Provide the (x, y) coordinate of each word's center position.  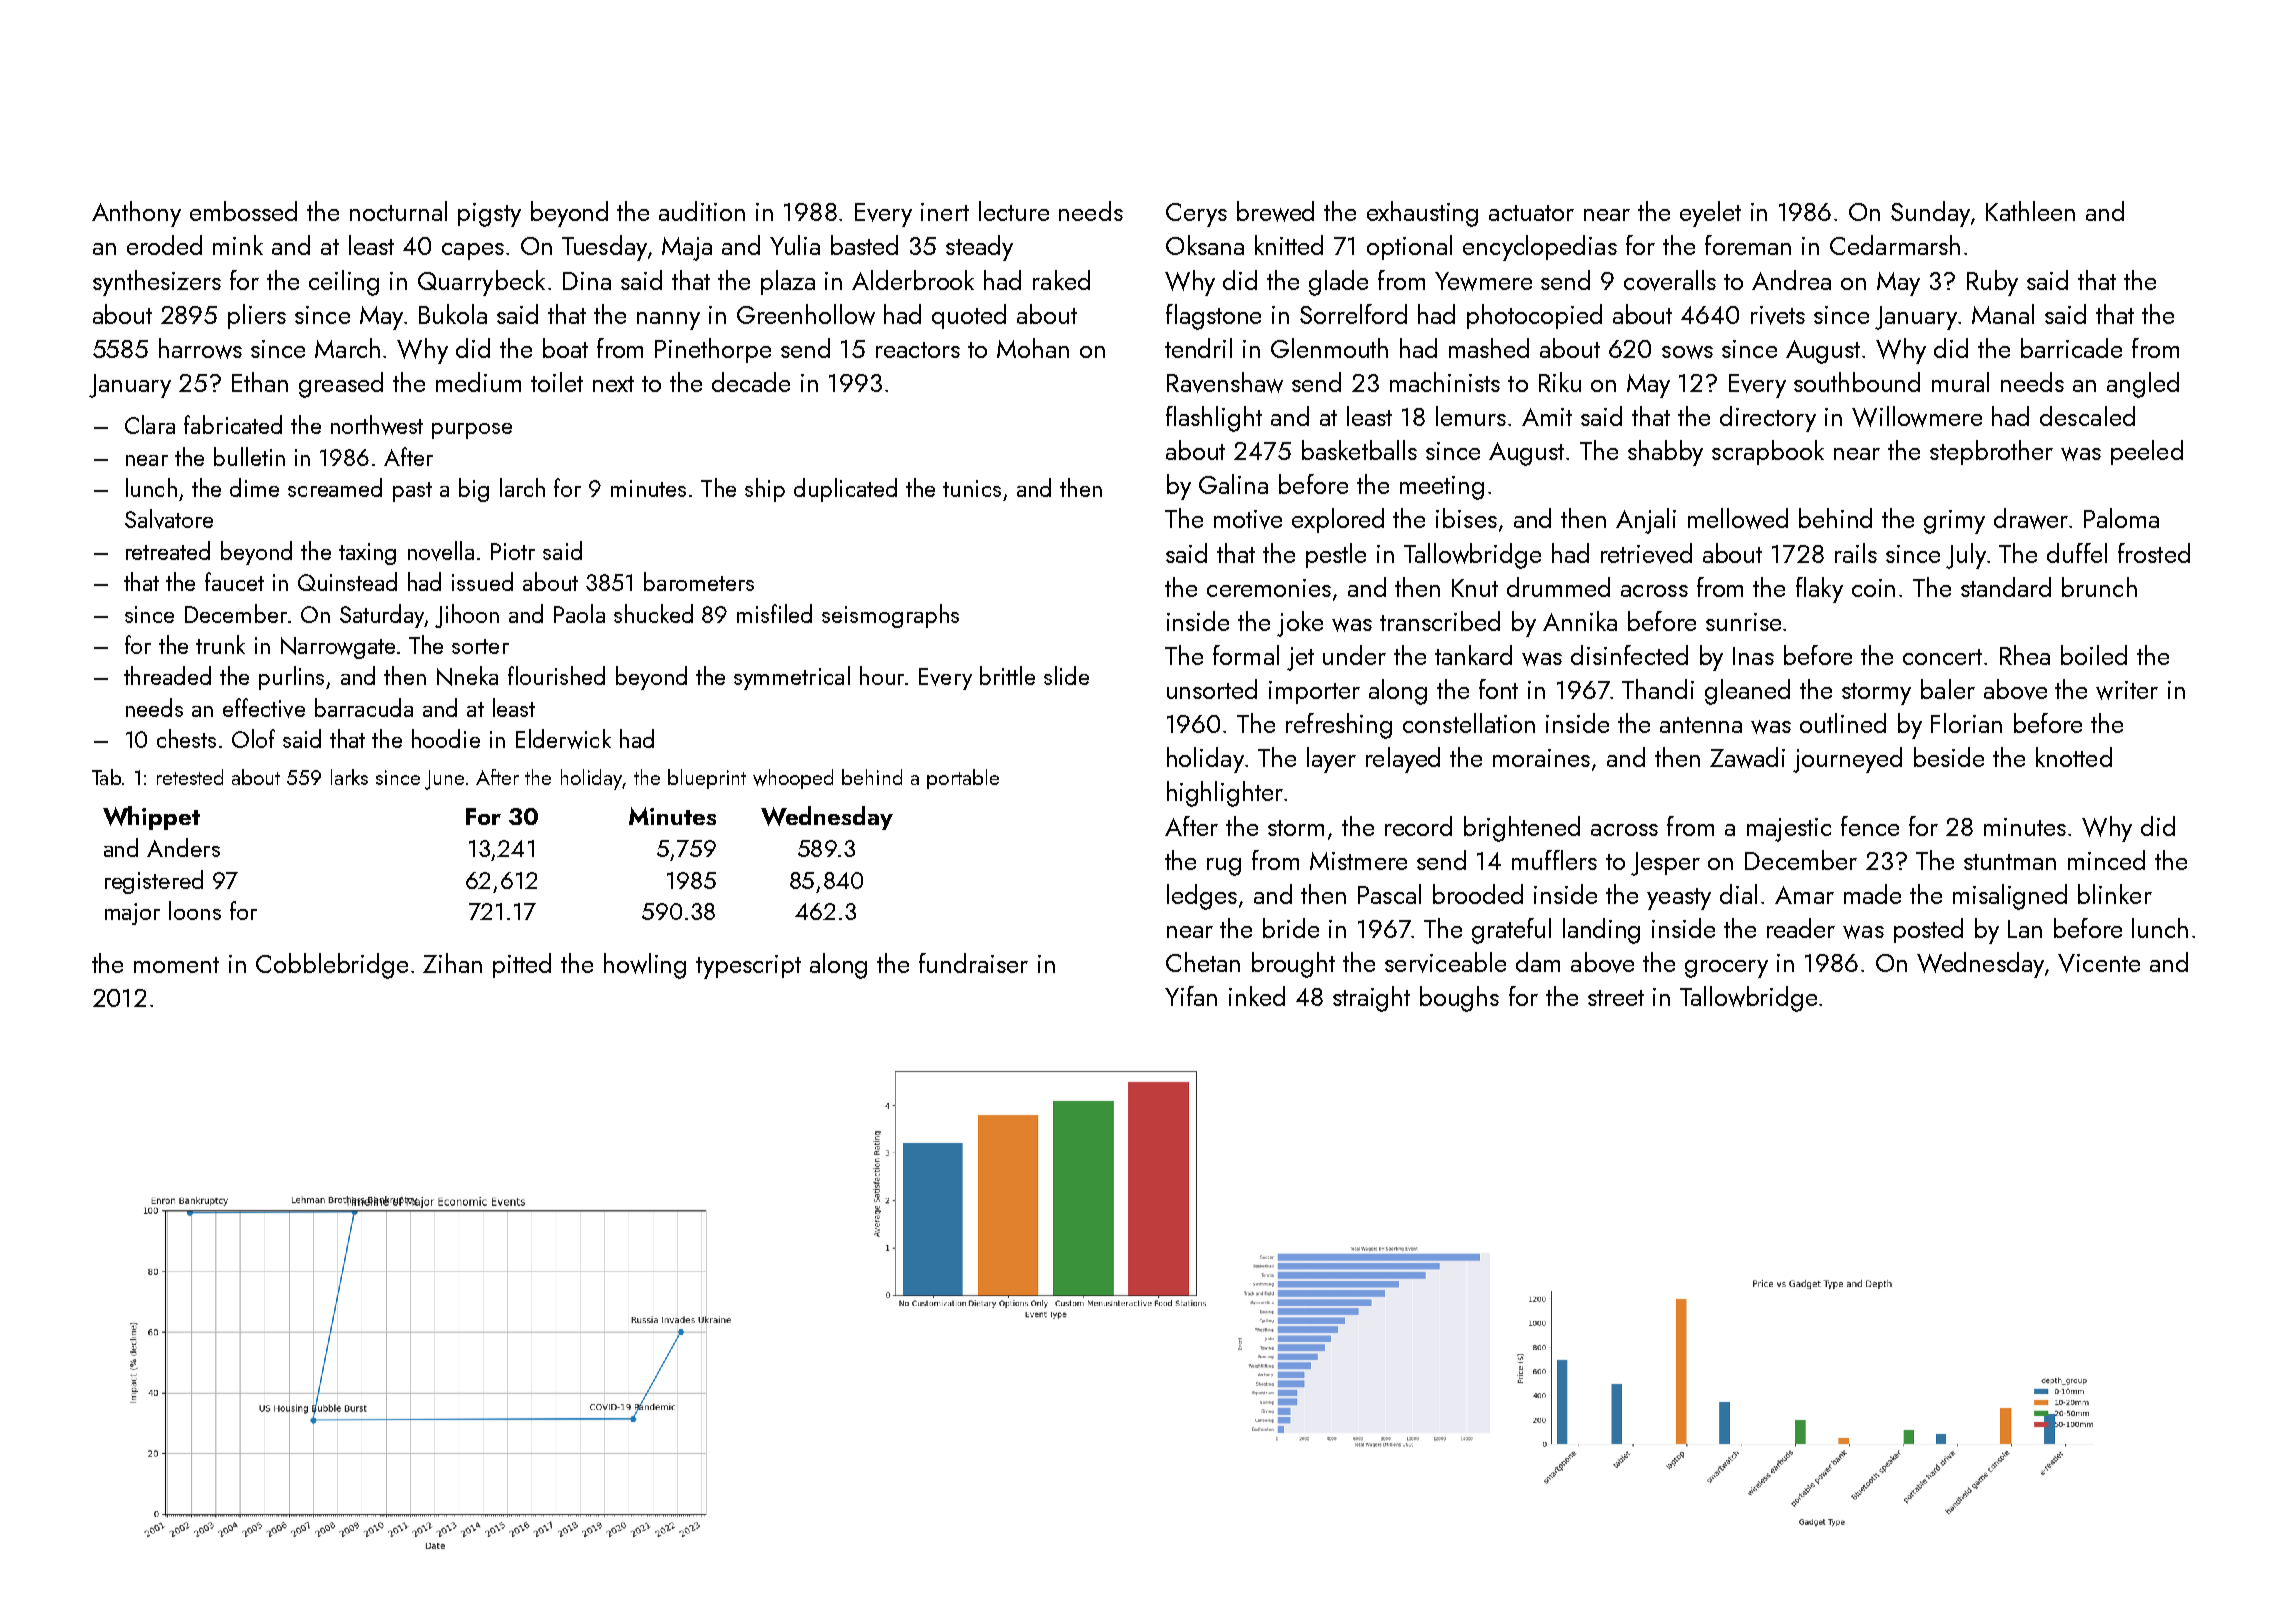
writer (2127, 690)
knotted (2074, 757)
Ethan (260, 382)
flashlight (1214, 419)
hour (882, 675)
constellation (1469, 723)
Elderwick (563, 739)
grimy (1954, 522)
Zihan (452, 963)
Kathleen (2030, 211)
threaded (167, 675)
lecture (1014, 211)
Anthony (136, 214)
